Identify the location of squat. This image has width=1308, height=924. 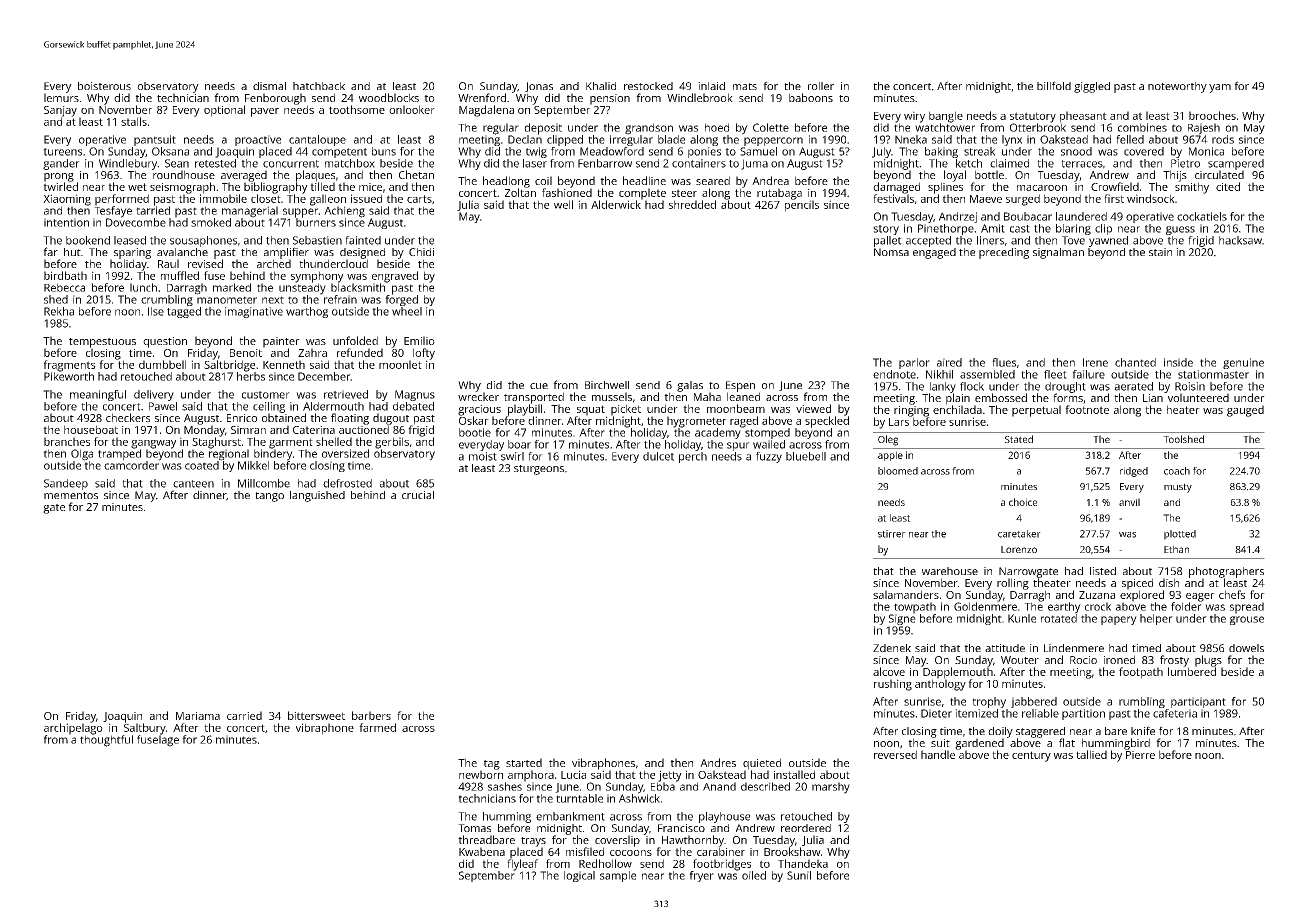
(591, 410).
